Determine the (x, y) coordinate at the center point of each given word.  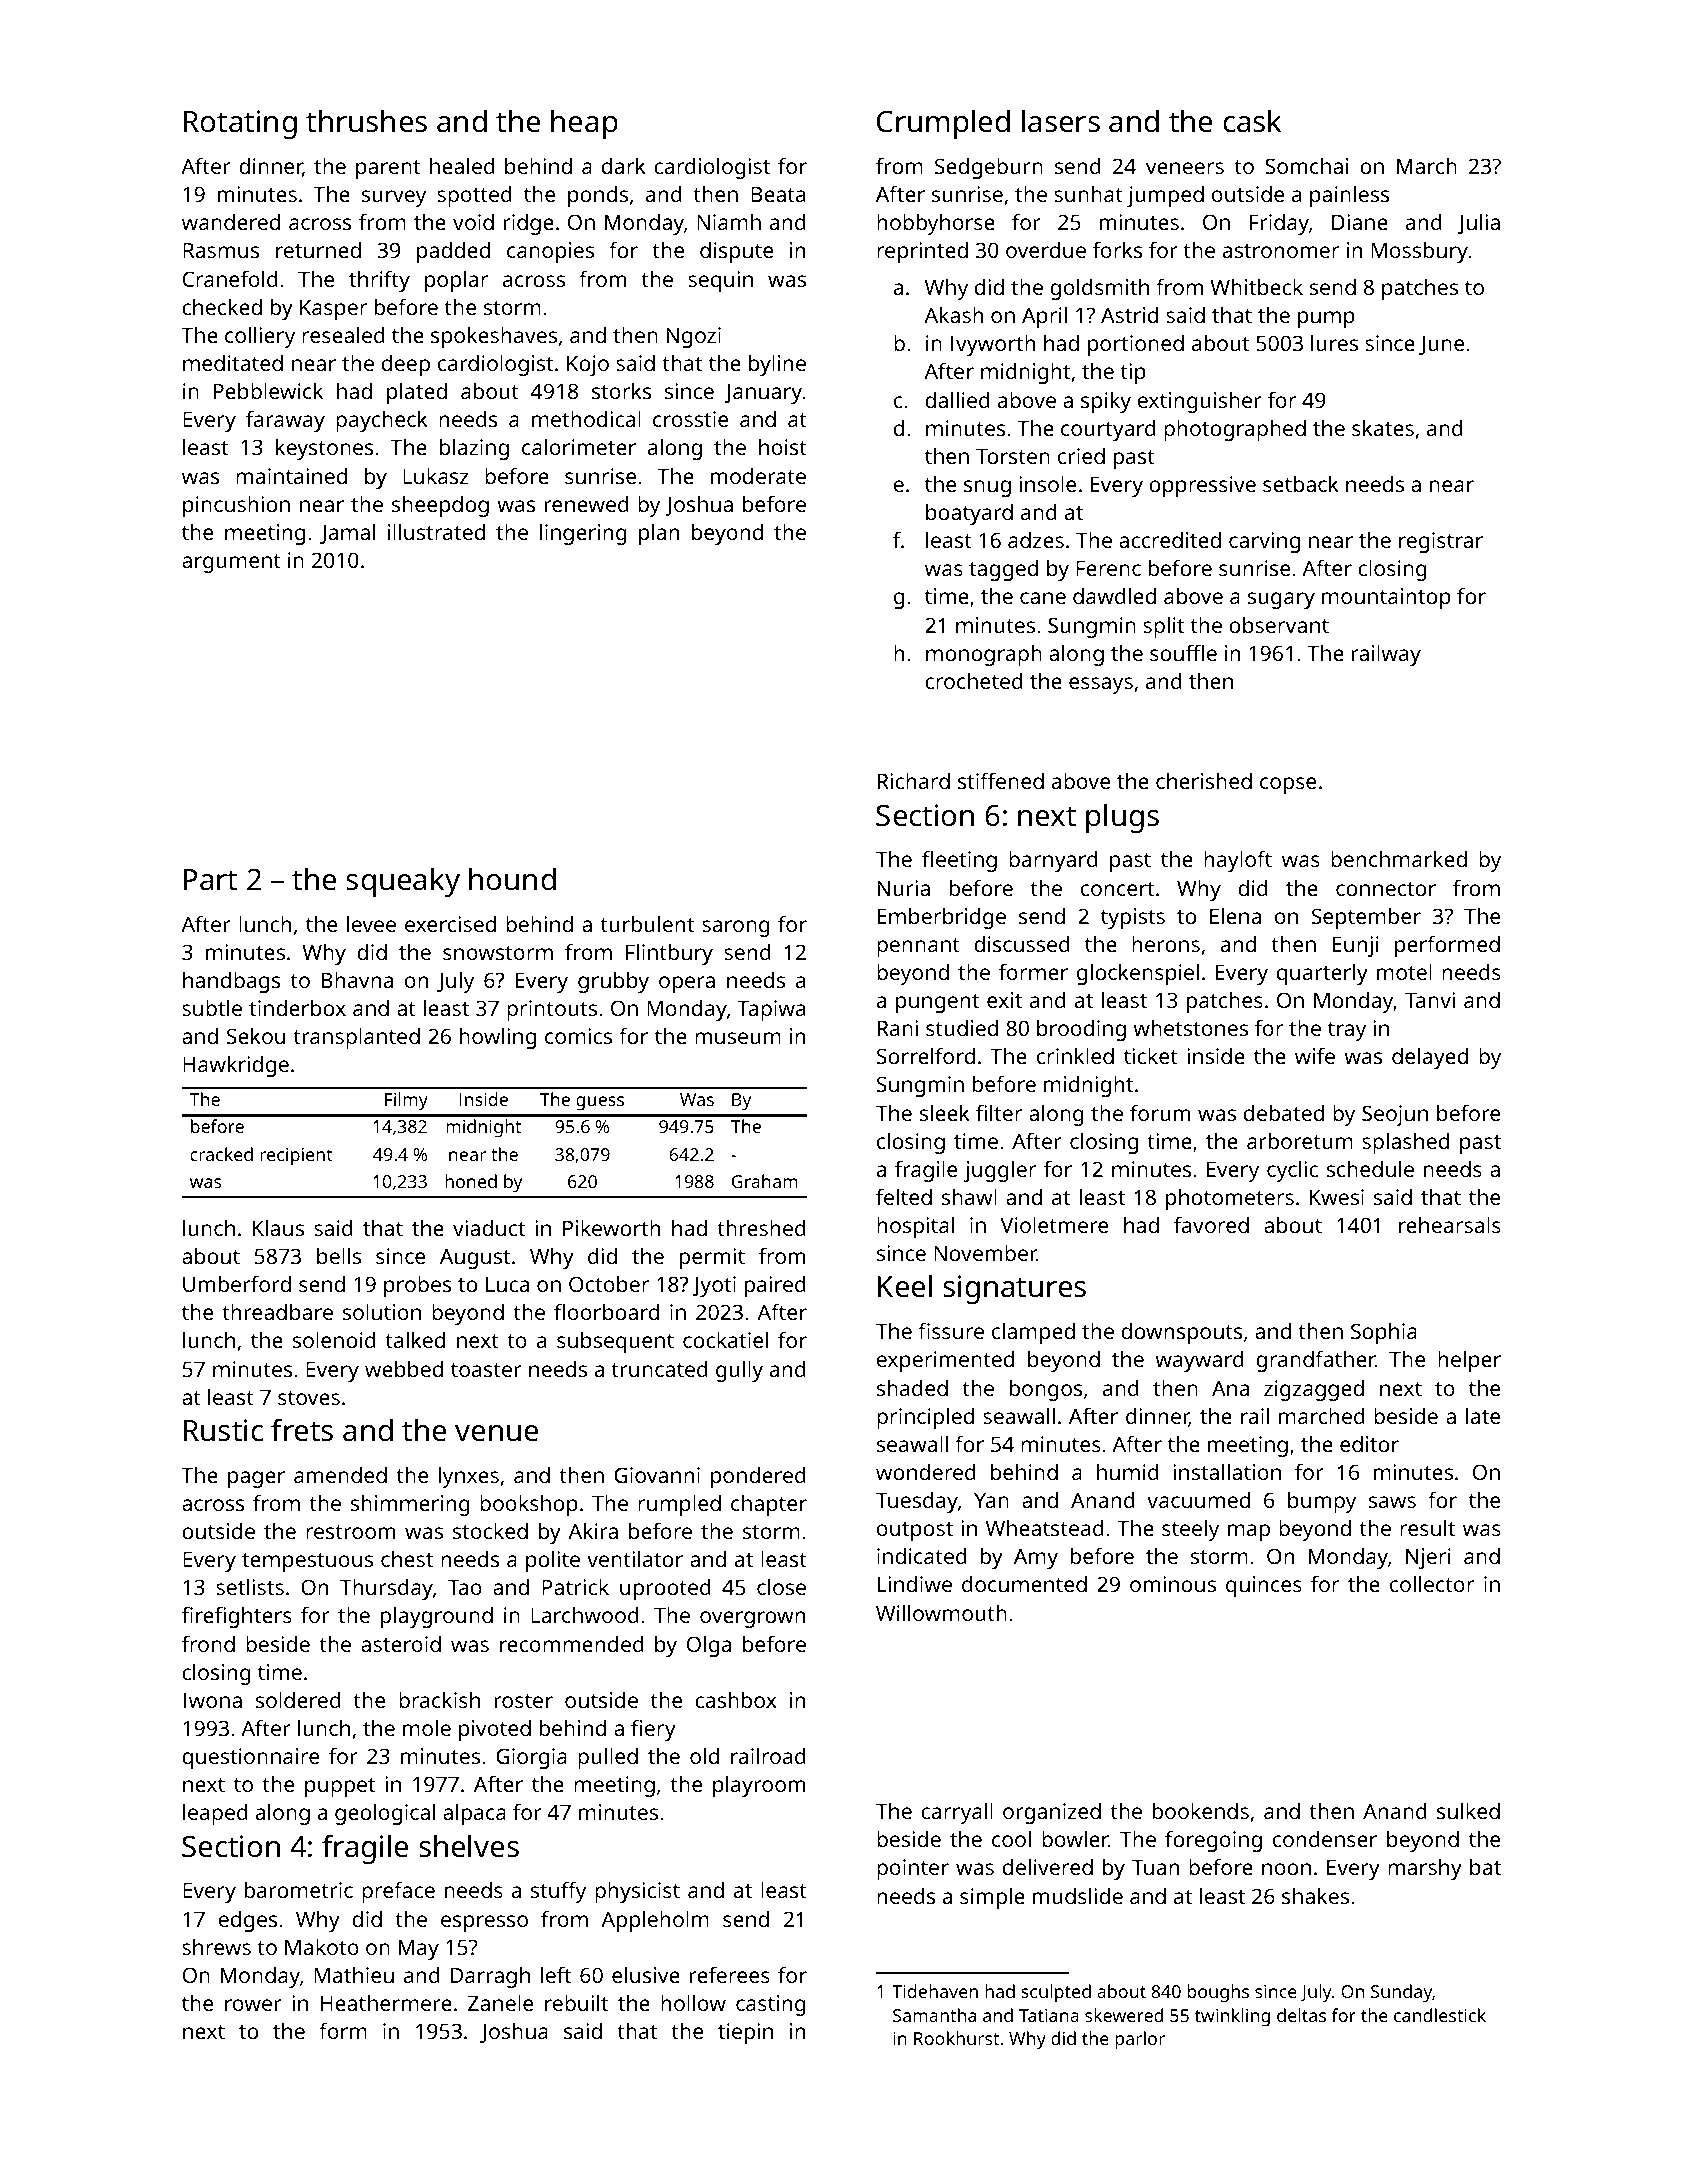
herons (1166, 944)
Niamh (729, 222)
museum (738, 1038)
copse (1288, 785)
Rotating (240, 124)
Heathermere (386, 2003)
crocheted (974, 681)
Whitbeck (1256, 287)
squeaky (403, 882)
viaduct (489, 1228)
